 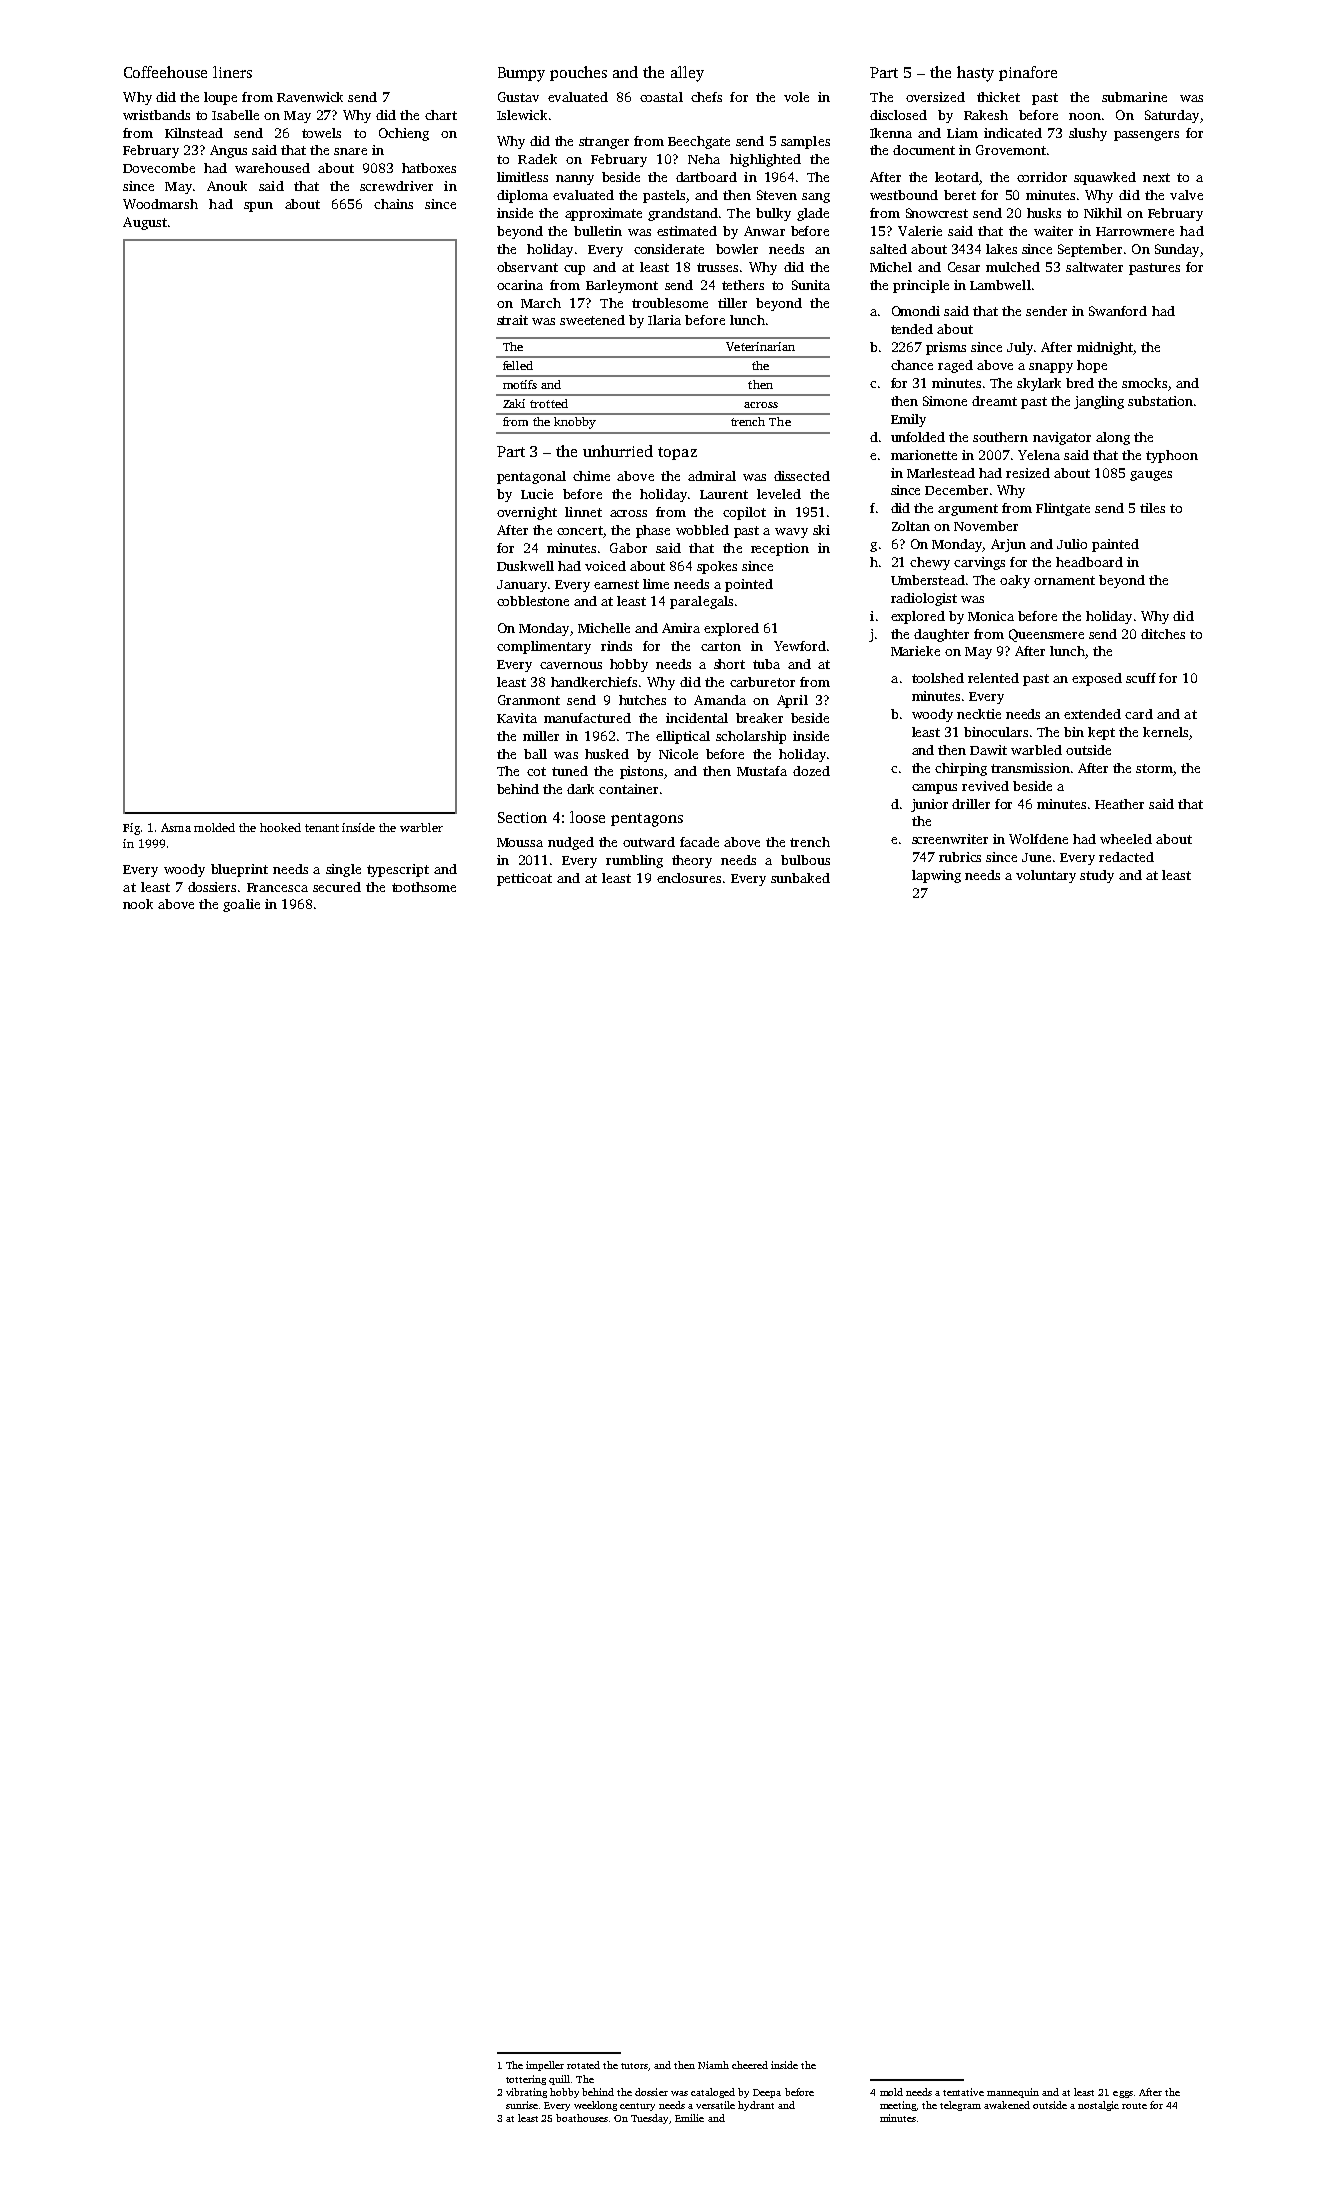 I want to click on hooked, so click(x=280, y=827).
